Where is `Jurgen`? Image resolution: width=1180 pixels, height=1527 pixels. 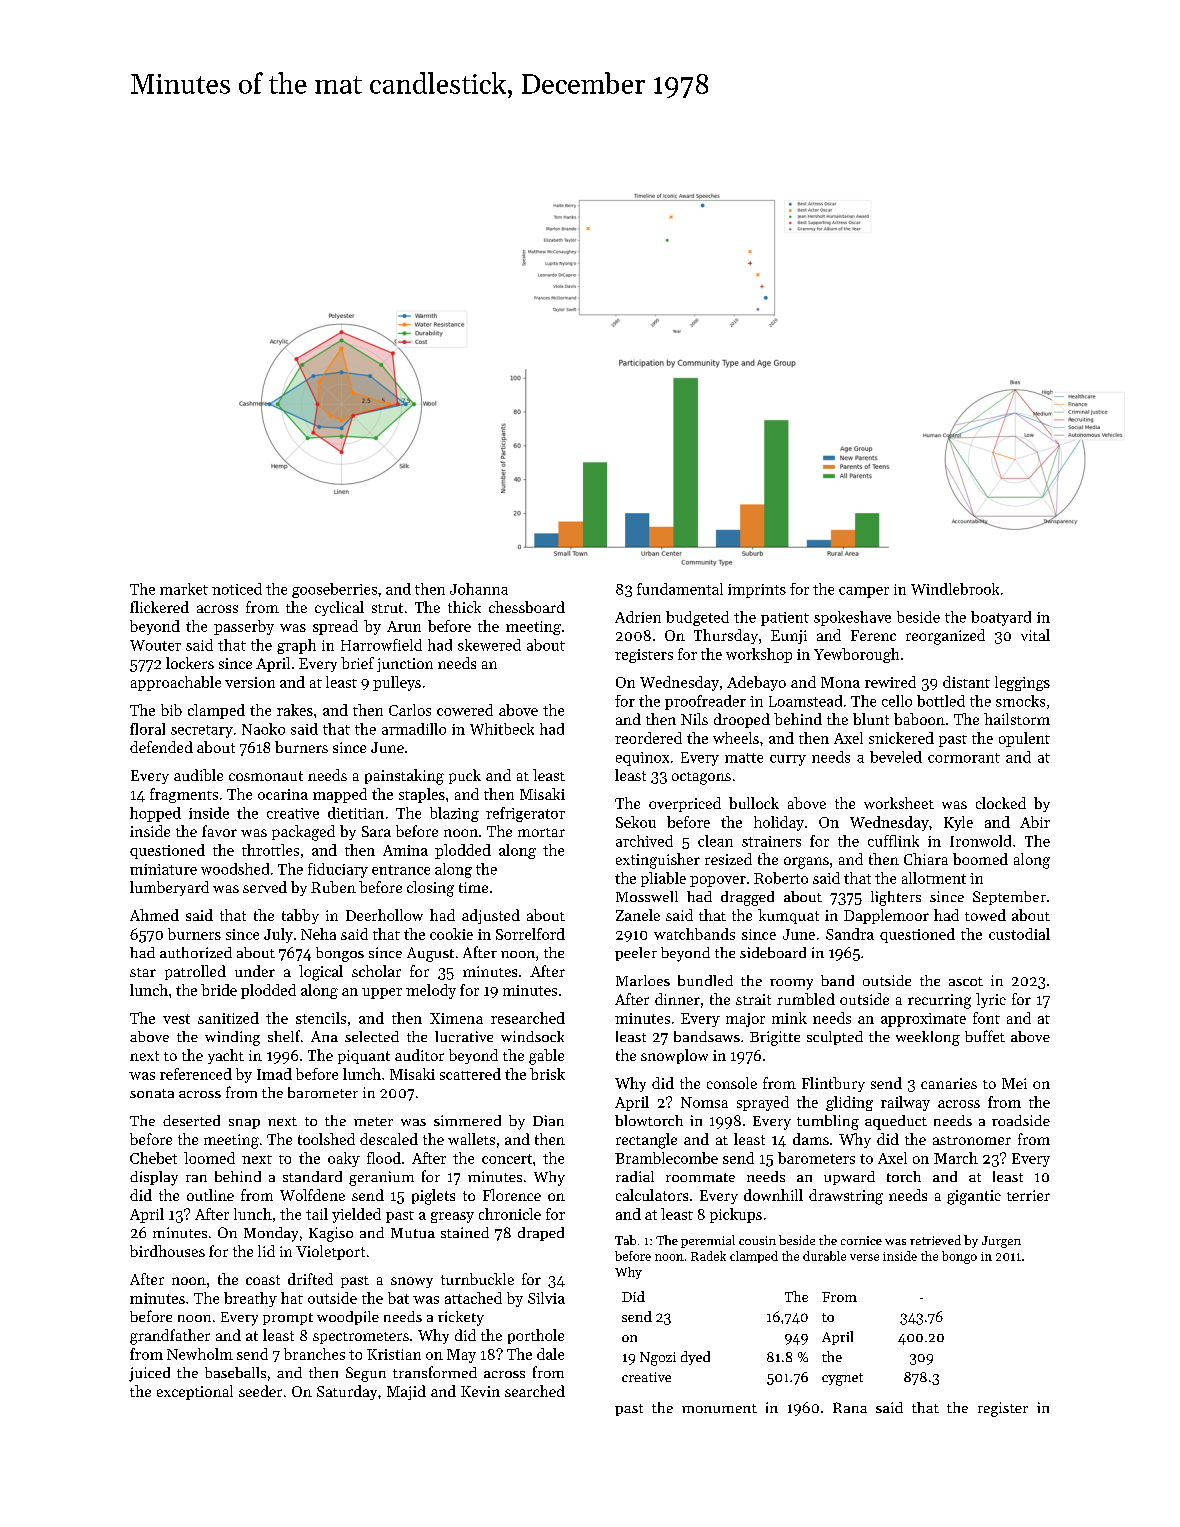
Jurgen is located at coordinates (1001, 1242).
